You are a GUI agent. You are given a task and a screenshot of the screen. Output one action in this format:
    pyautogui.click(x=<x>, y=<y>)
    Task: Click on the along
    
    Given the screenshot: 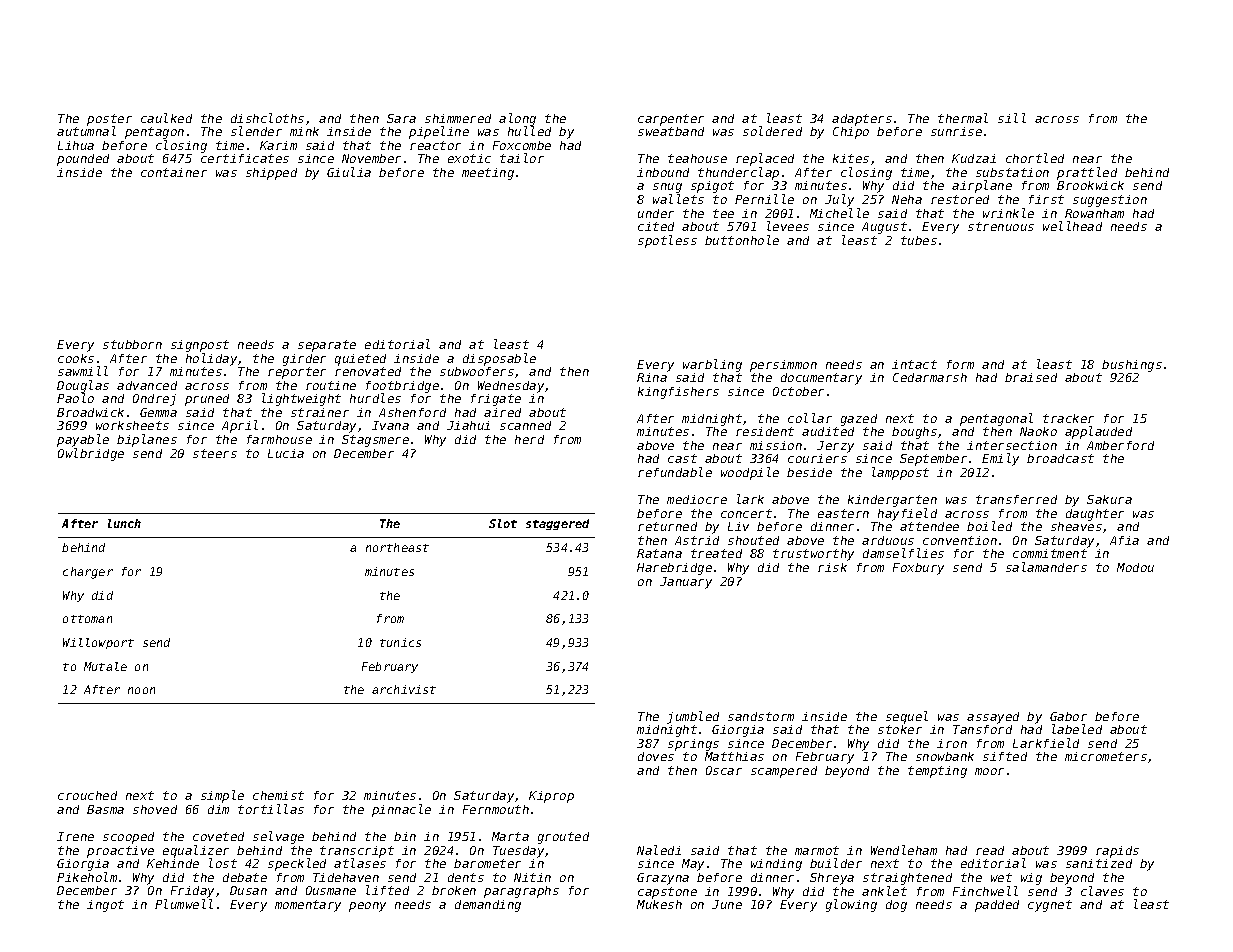 What is the action you would take?
    pyautogui.click(x=517, y=119)
